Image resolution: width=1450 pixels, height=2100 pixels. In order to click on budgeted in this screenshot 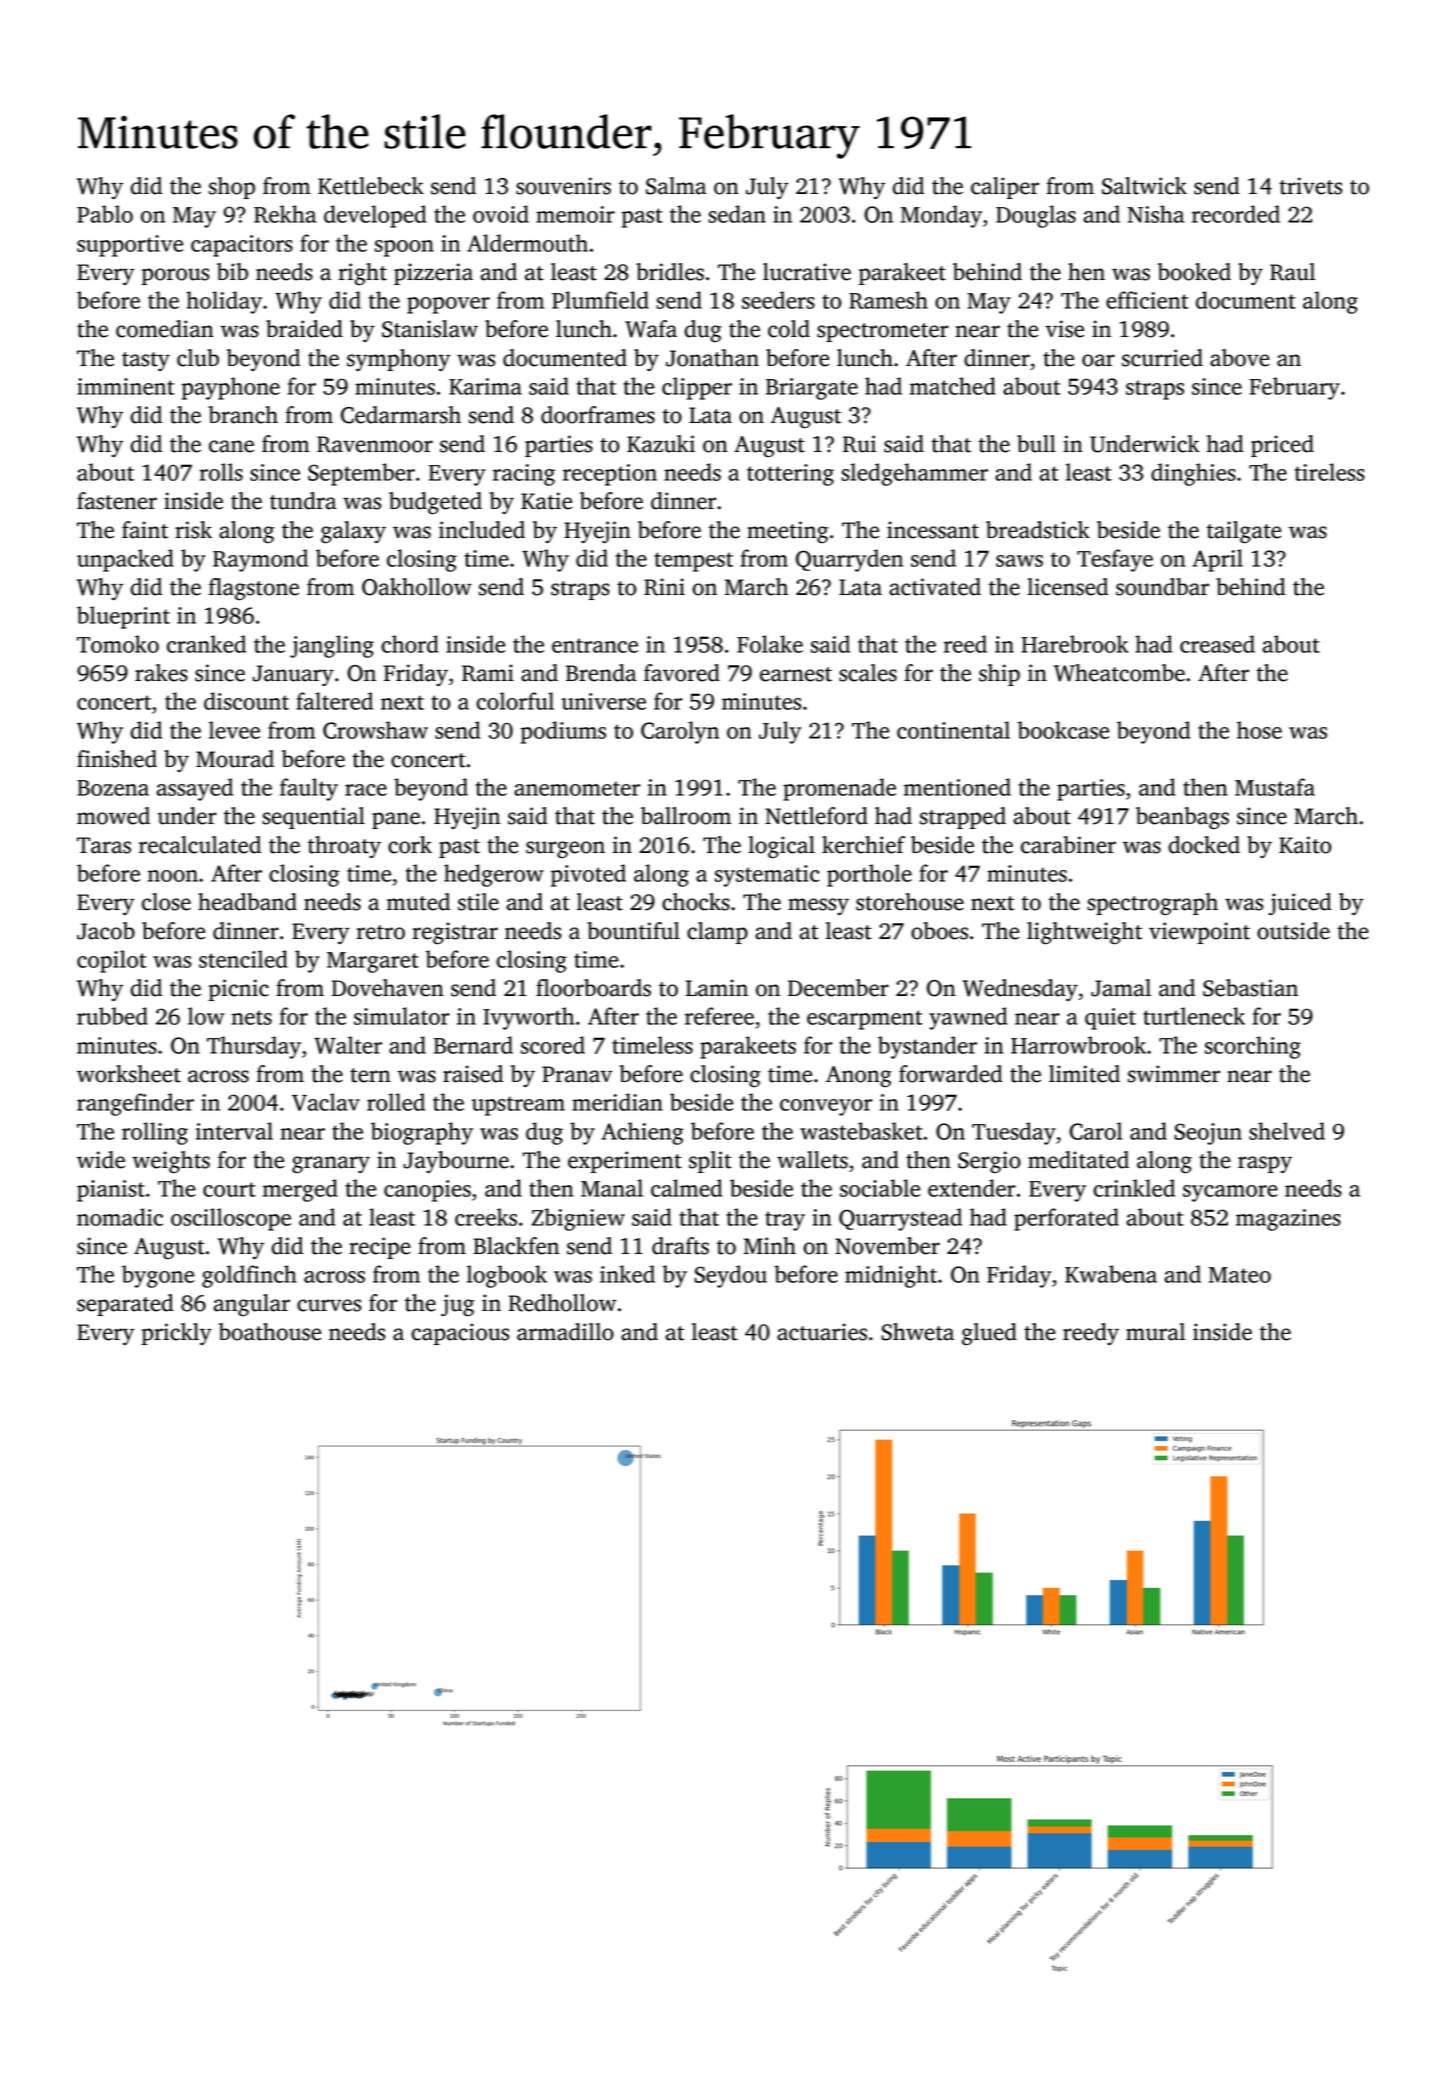, I will do `click(435, 503)`.
